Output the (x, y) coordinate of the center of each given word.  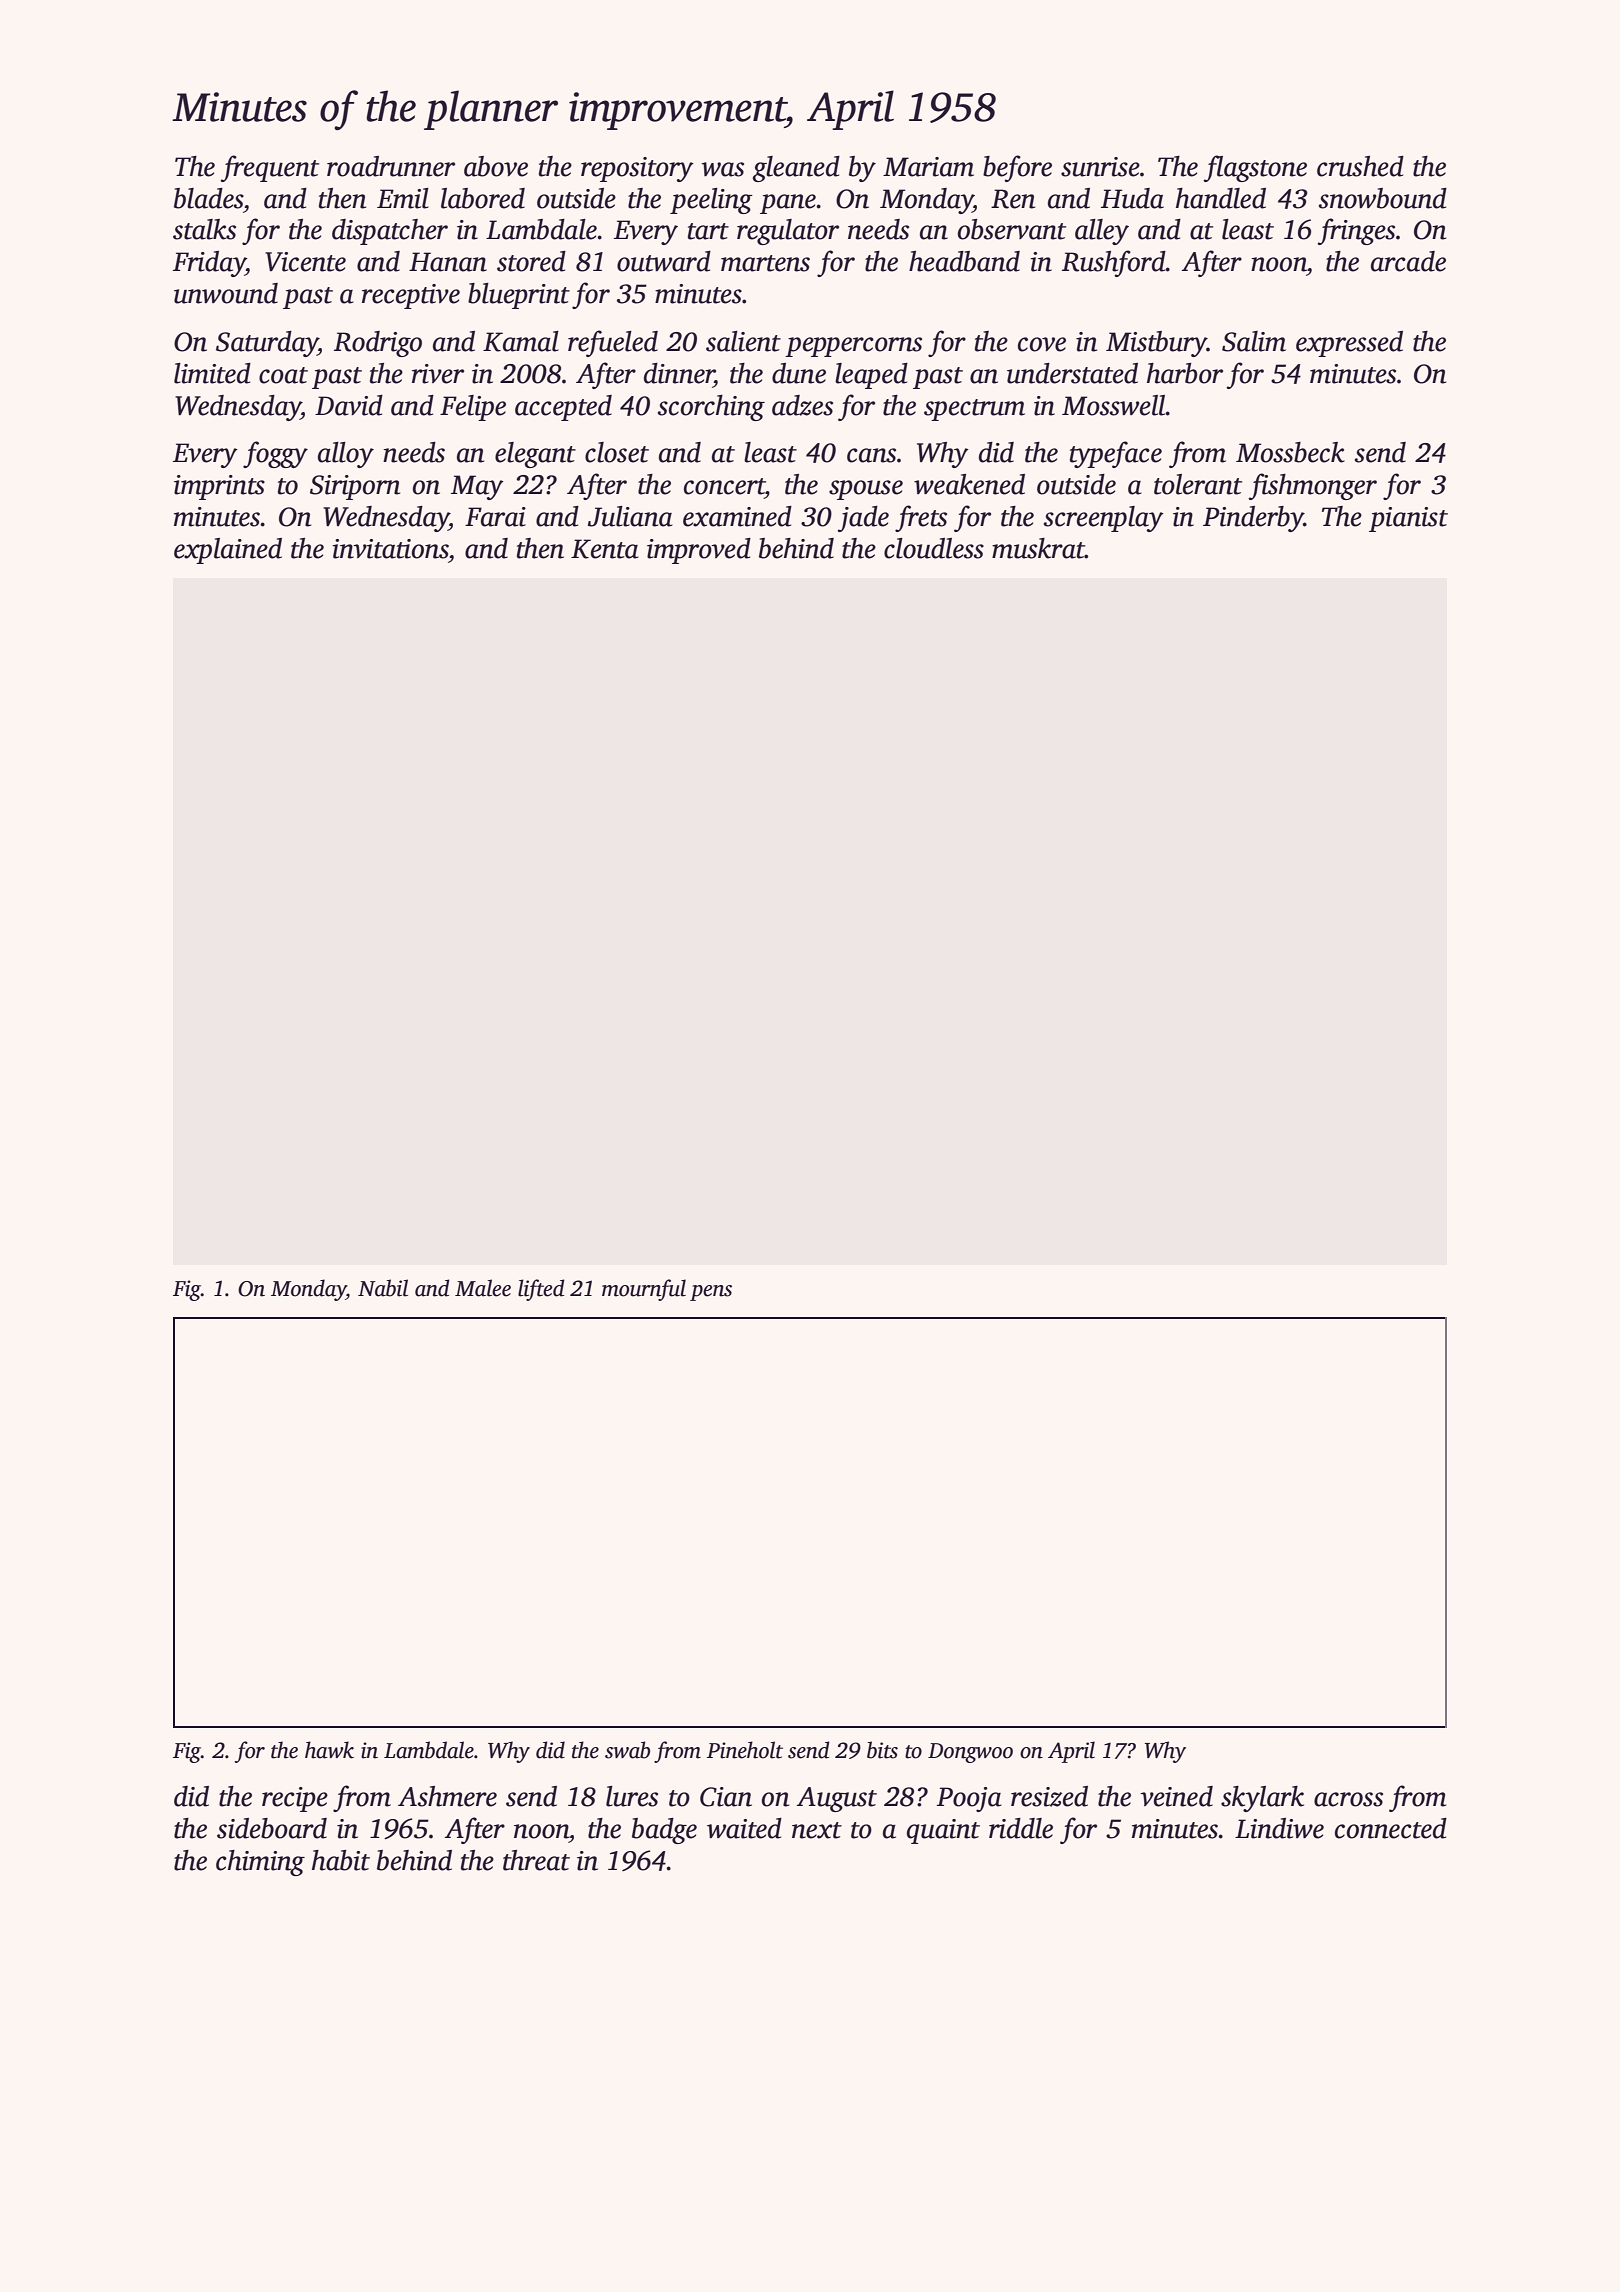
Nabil (383, 1288)
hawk (329, 1750)
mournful (644, 1290)
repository (637, 169)
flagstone (1255, 168)
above (496, 166)
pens (711, 1293)
